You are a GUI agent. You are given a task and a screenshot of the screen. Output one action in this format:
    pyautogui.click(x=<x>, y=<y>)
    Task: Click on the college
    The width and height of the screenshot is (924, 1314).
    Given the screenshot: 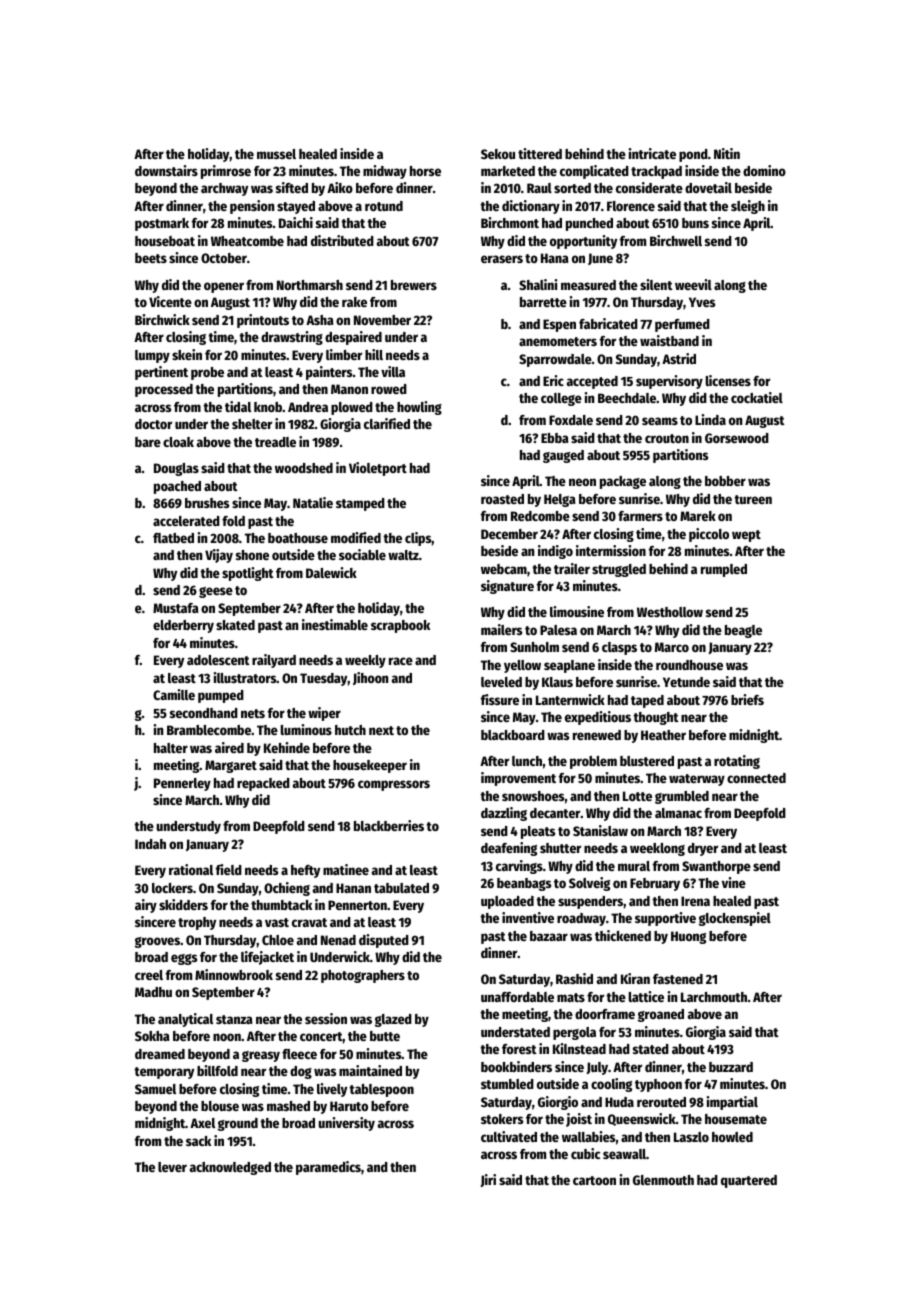 What is the action you would take?
    pyautogui.click(x=561, y=399)
